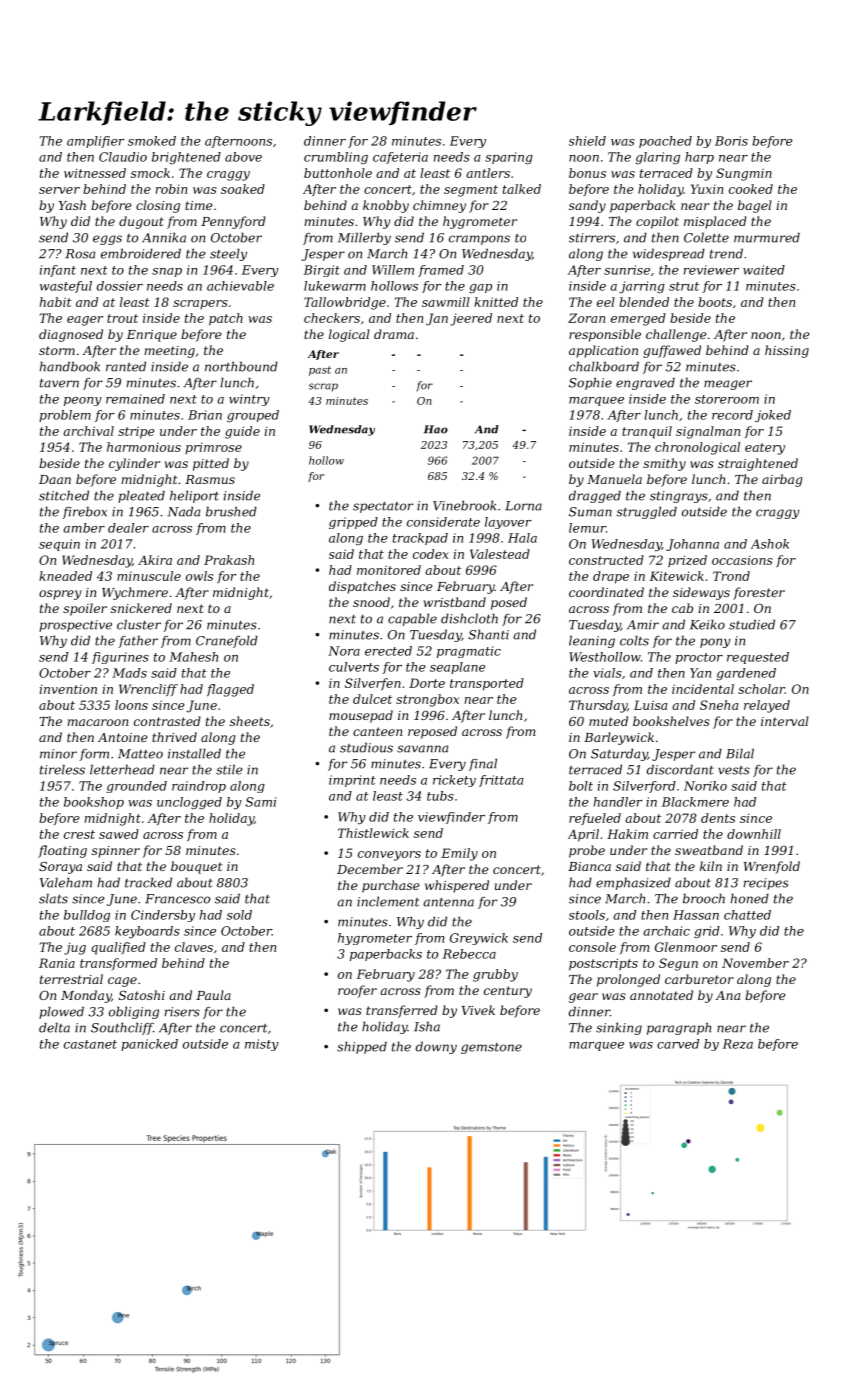 Image resolution: width=849 pixels, height=1400 pixels. What do you see at coordinates (84, 528) in the document?
I see `amber` at bounding box center [84, 528].
